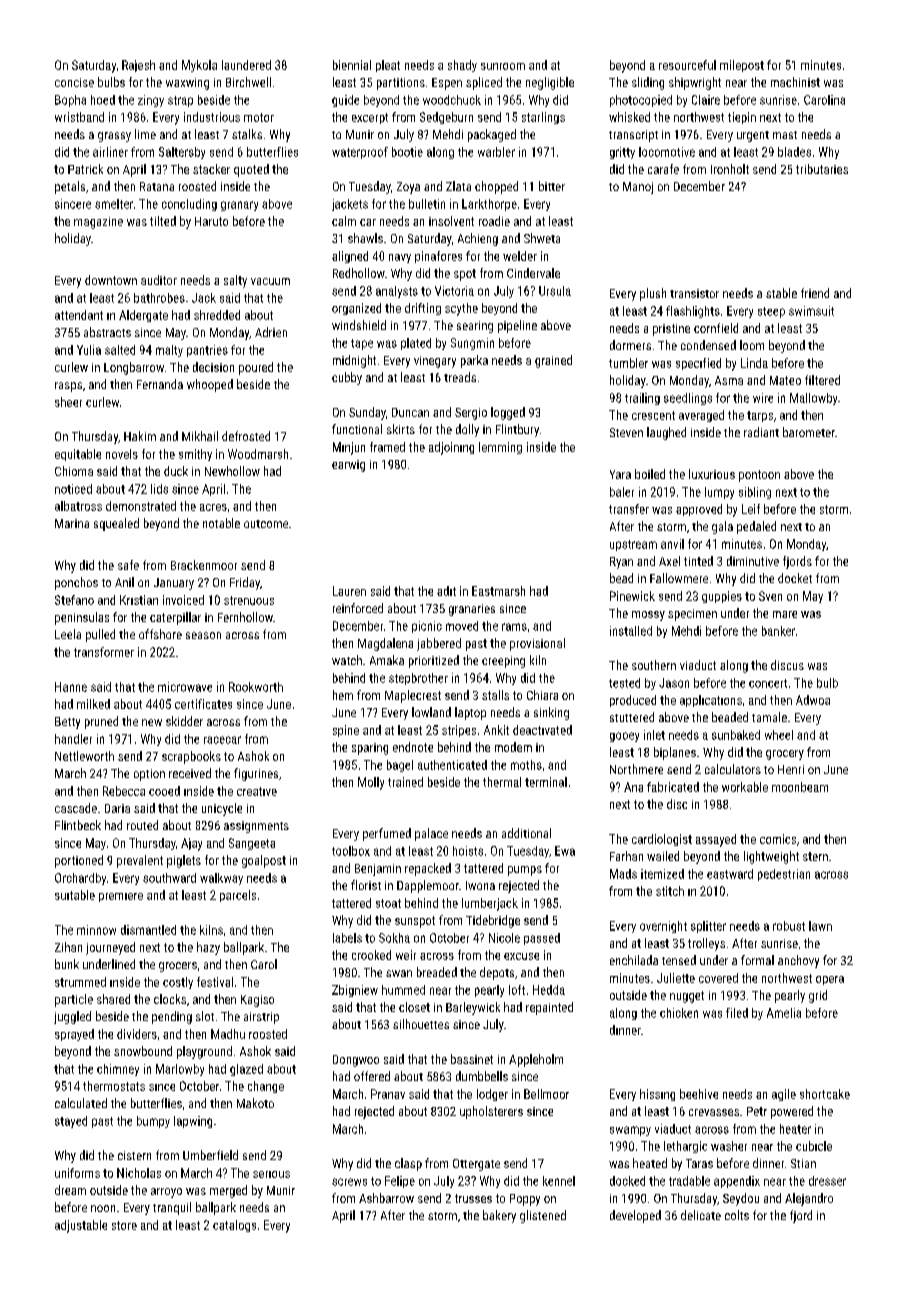 The image size is (908, 1316). I want to click on hissing, so click(657, 1095).
